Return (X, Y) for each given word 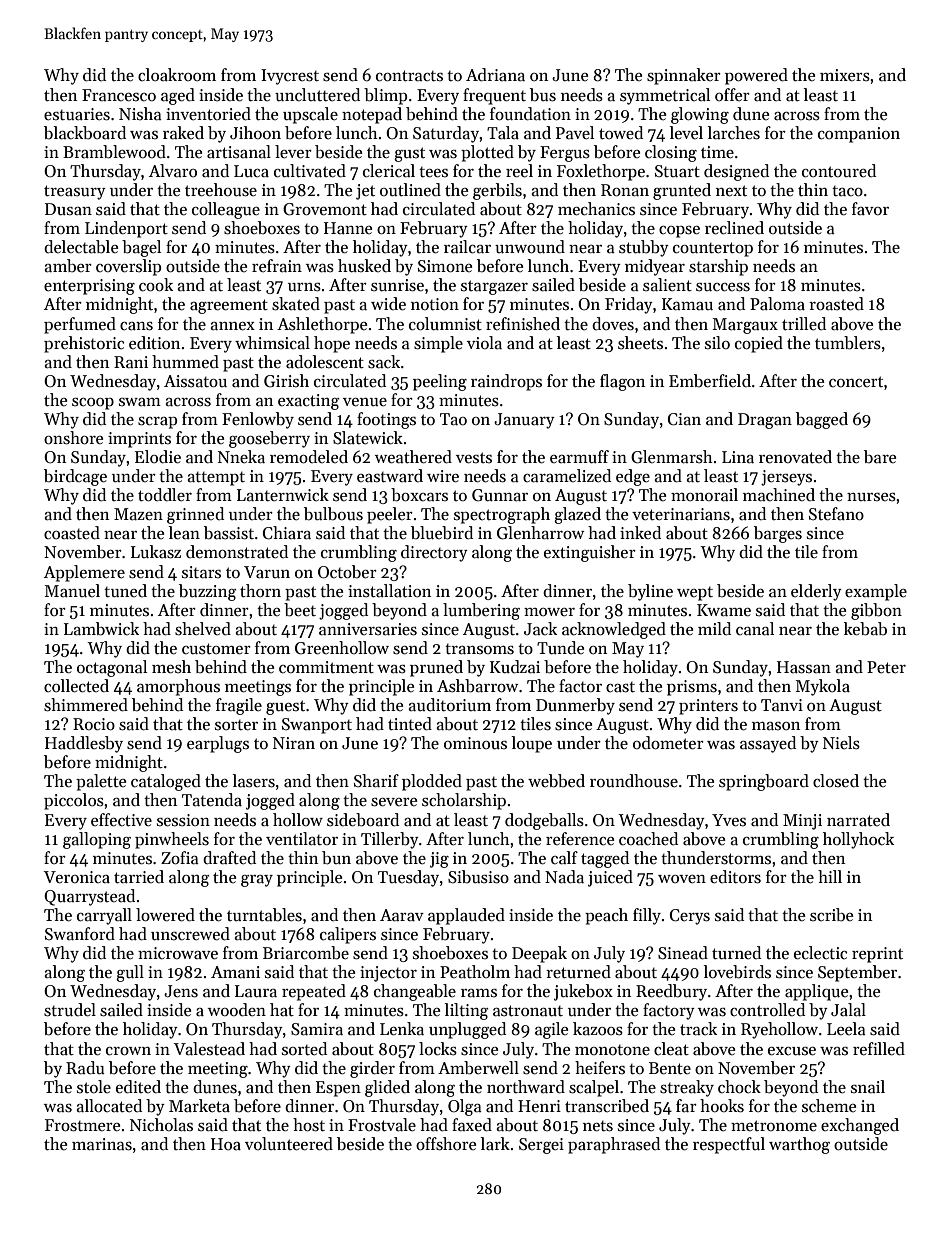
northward (526, 1087)
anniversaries (368, 629)
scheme (829, 1106)
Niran (294, 743)
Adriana (495, 75)
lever (293, 152)
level (686, 133)
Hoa (226, 1144)
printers (708, 707)
